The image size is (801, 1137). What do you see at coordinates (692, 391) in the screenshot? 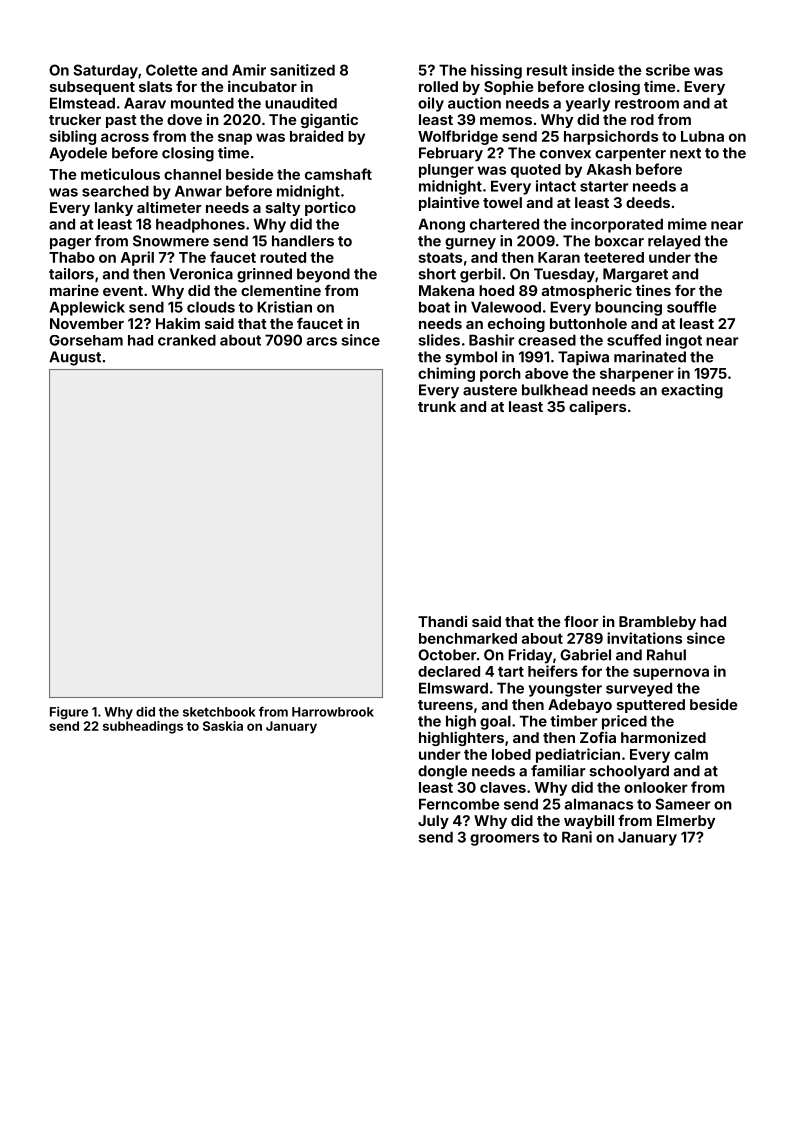
I see `exacting` at bounding box center [692, 391].
